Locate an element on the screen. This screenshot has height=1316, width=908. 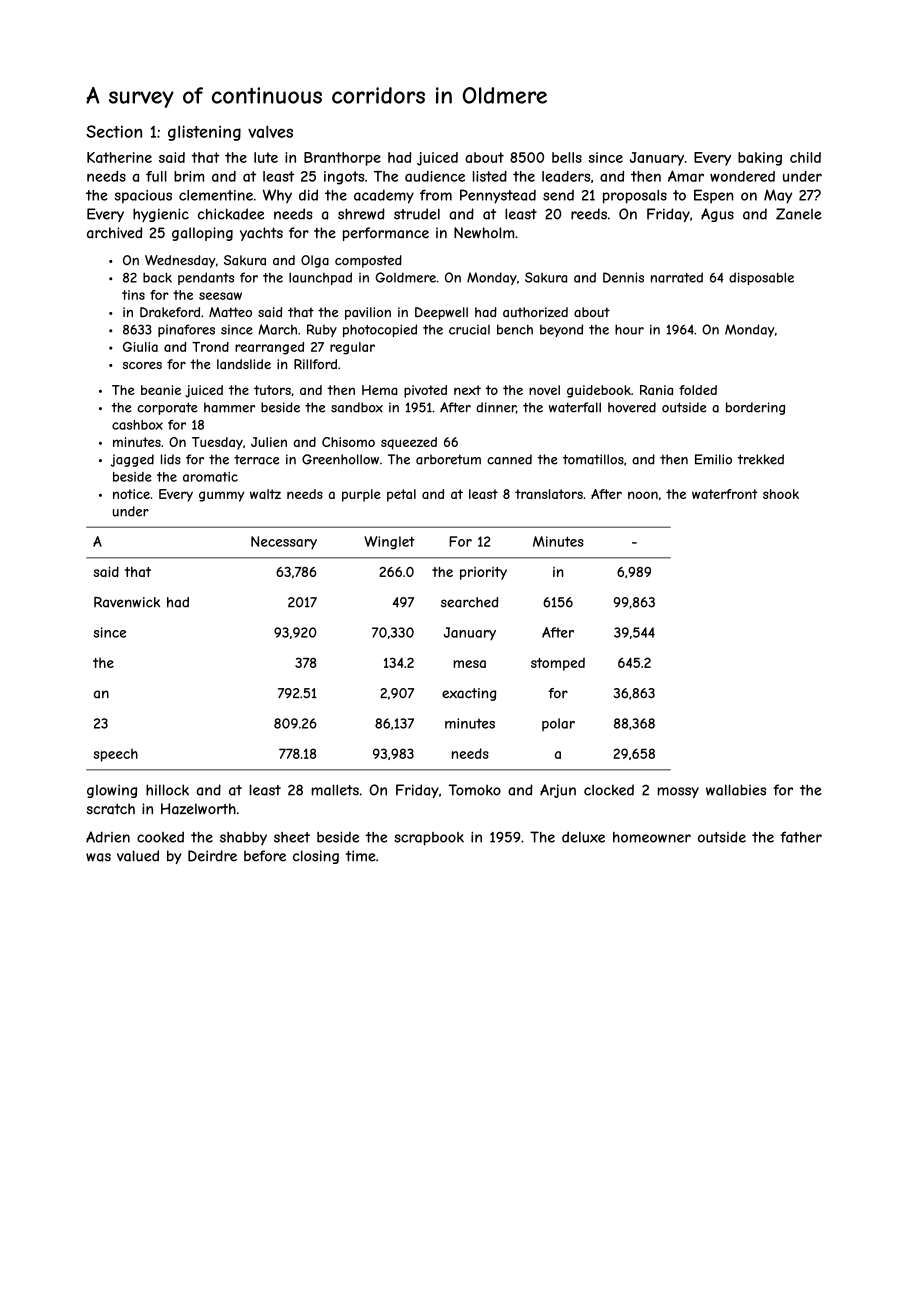
speech is located at coordinates (115, 755).
